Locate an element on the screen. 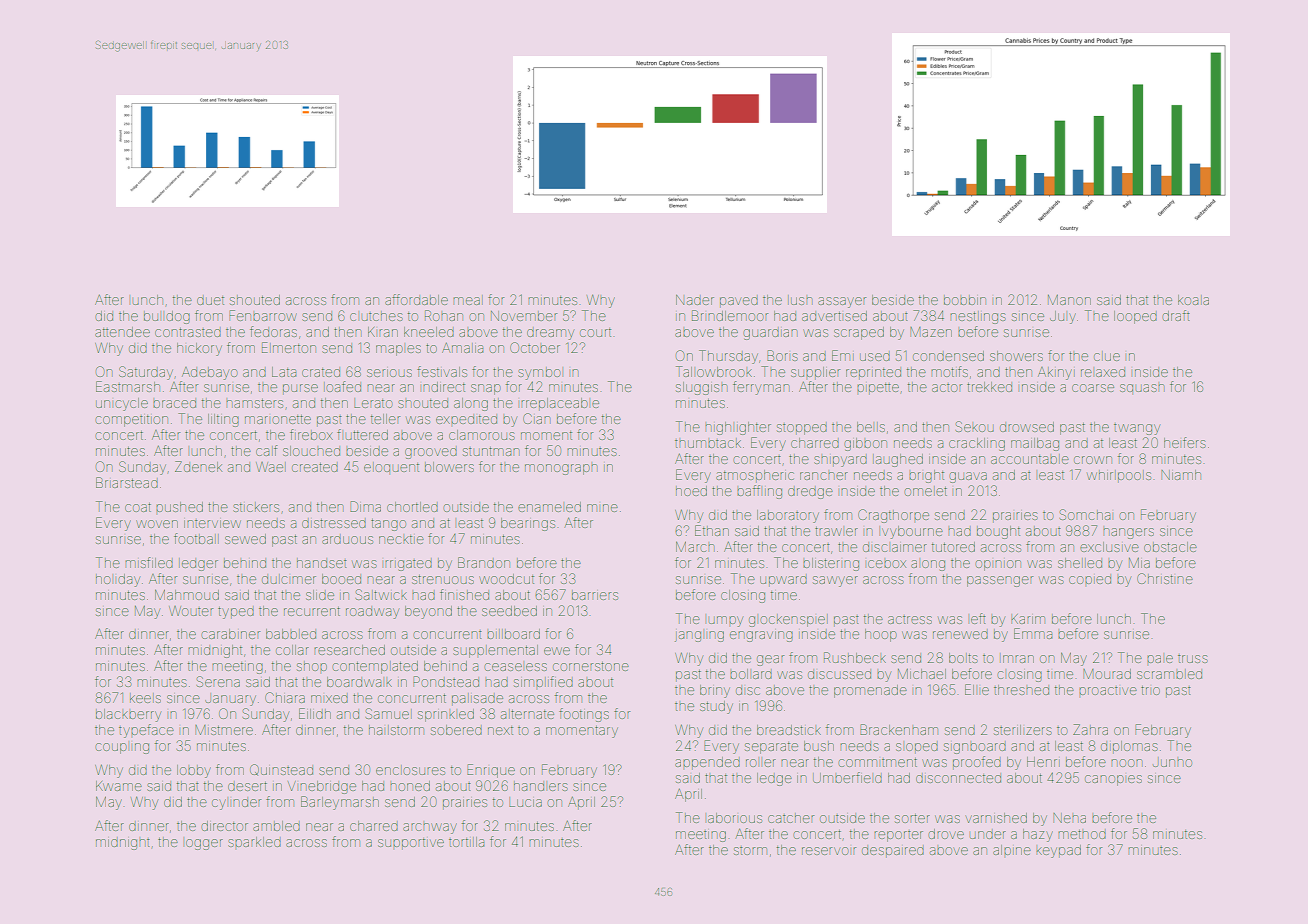 This screenshot has height=924, width=1308. sparkled is located at coordinates (254, 842).
